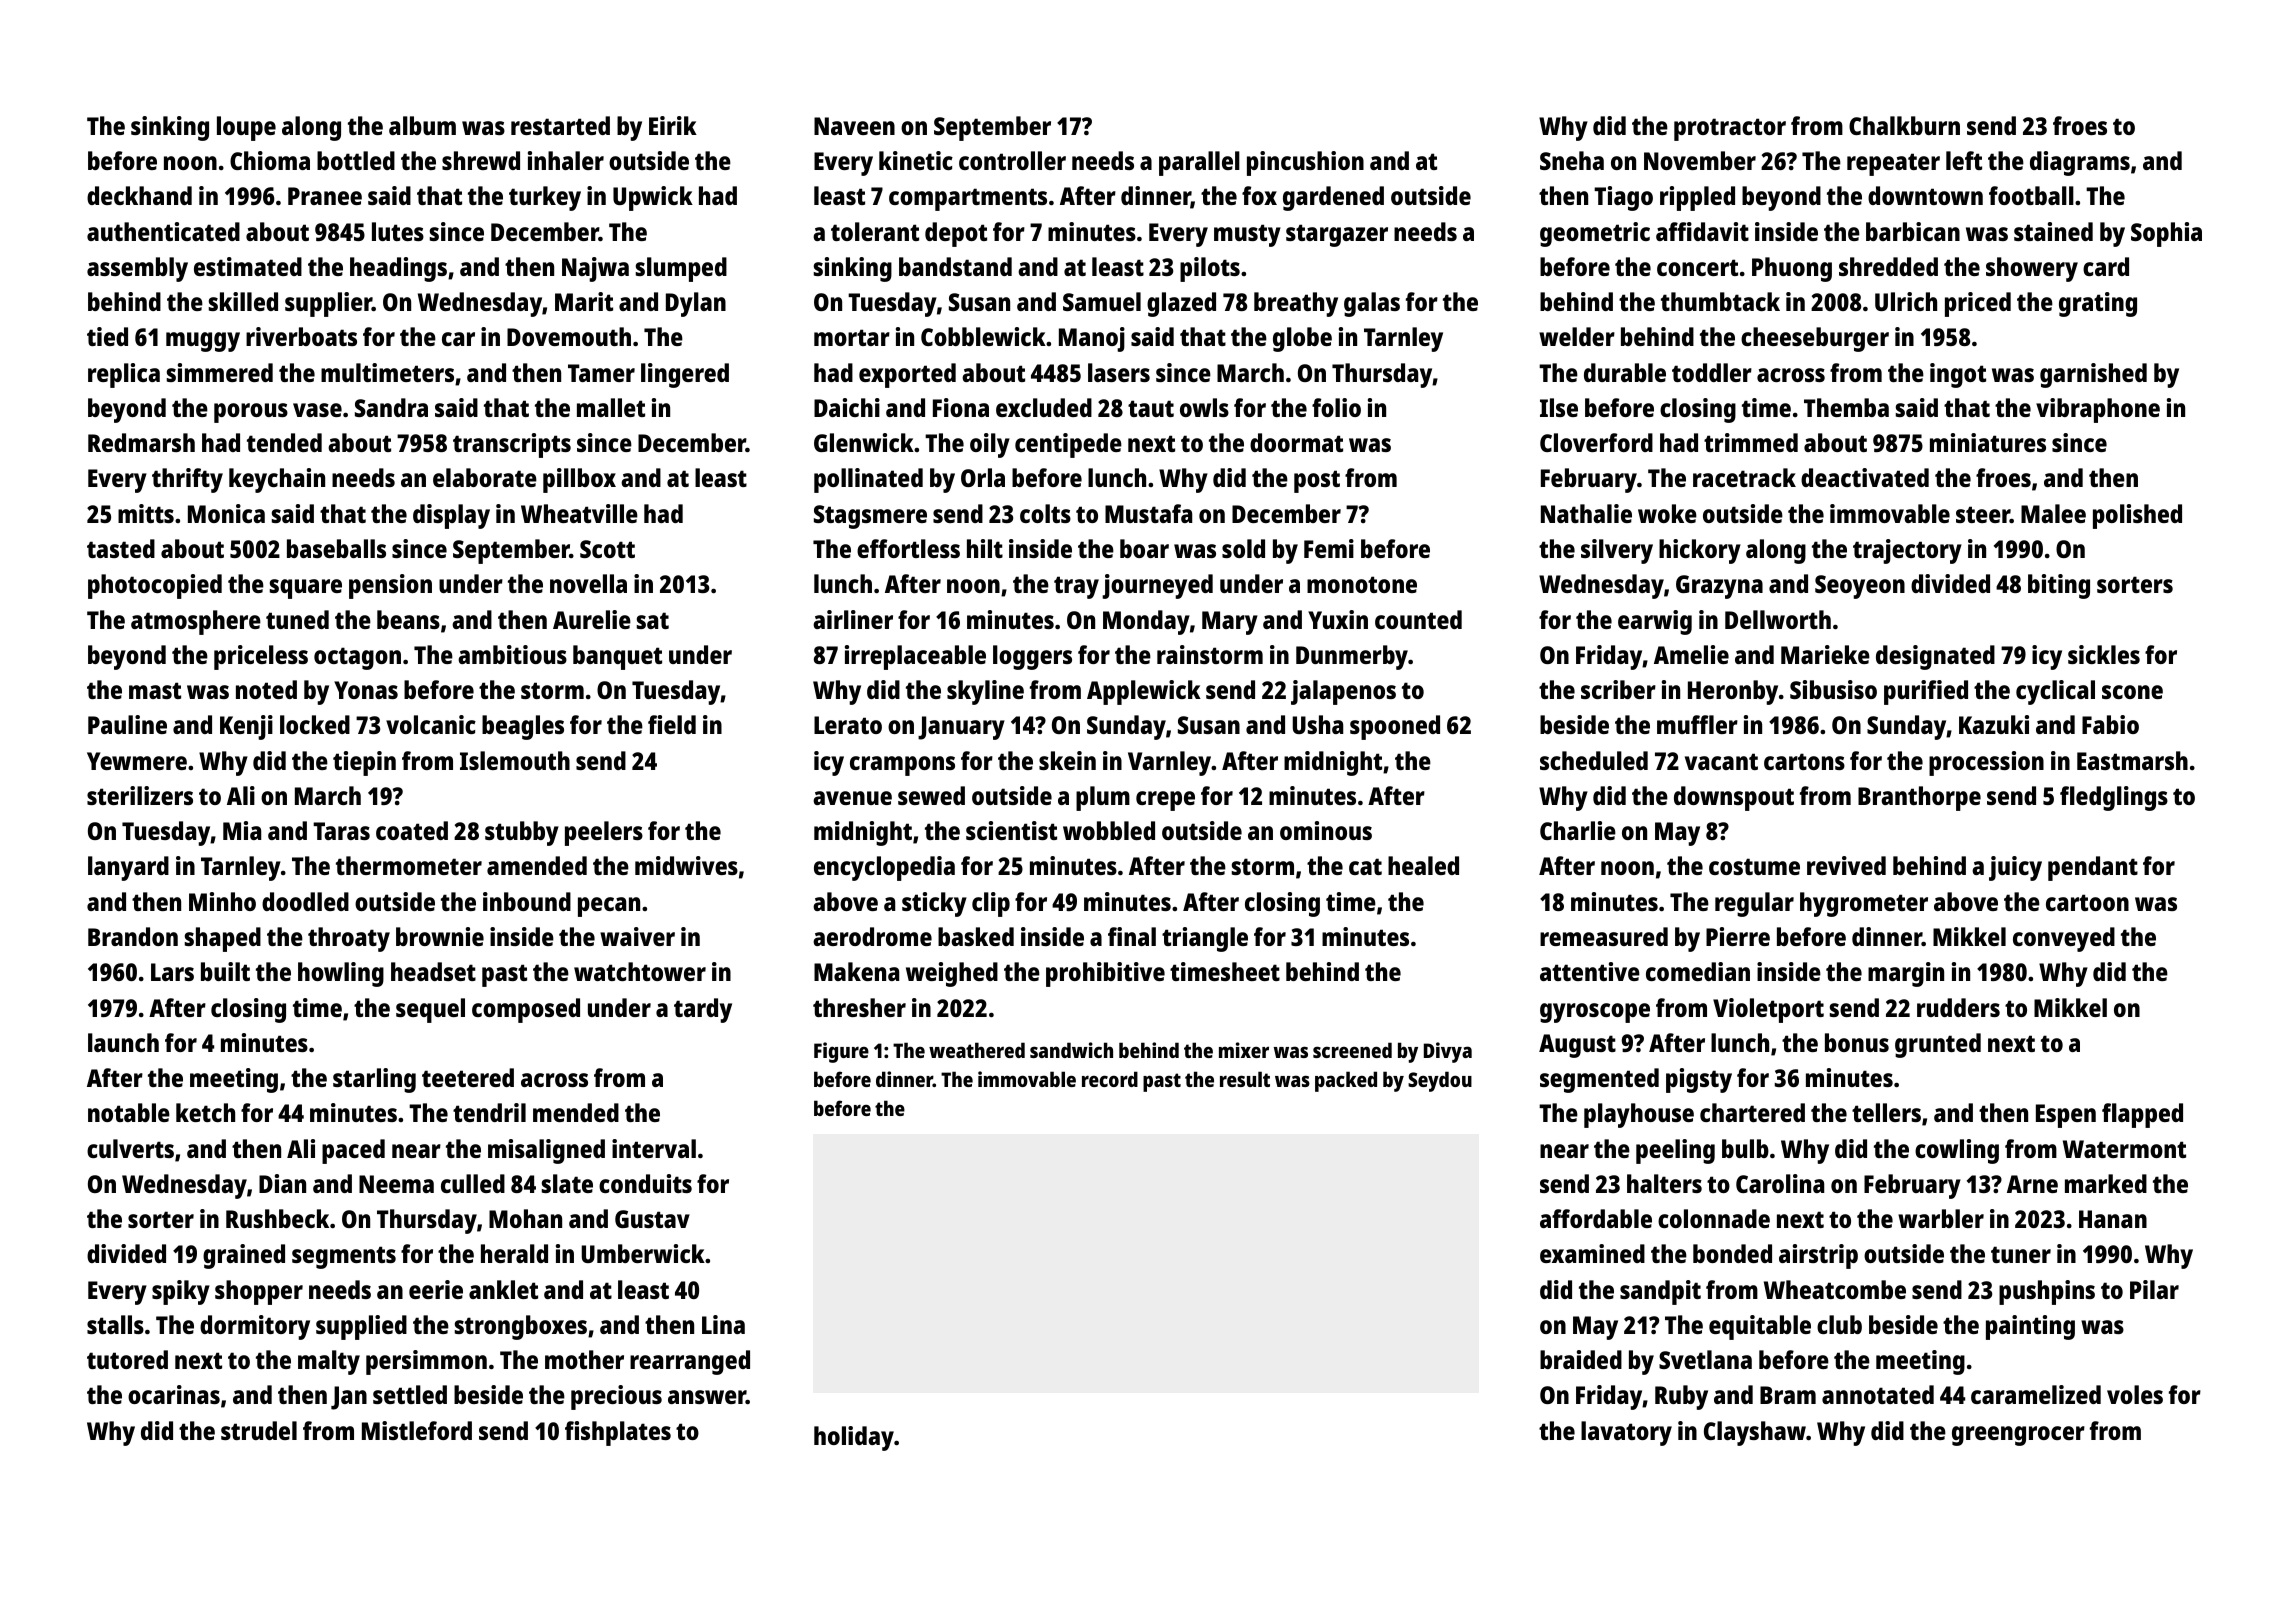  I want to click on loupe, so click(246, 128).
